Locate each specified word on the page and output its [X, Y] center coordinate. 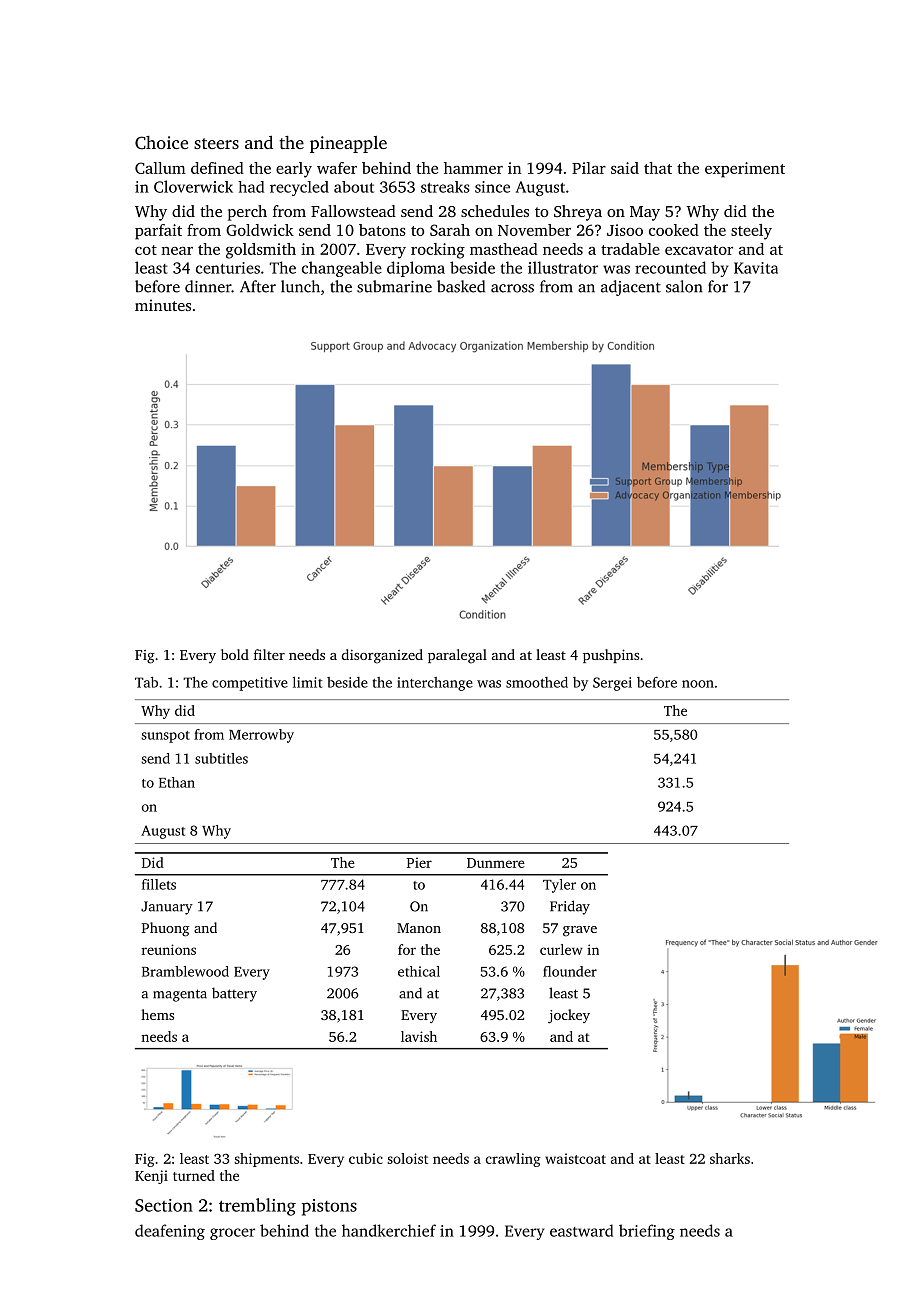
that [658, 168]
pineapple [348, 144]
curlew [561, 949]
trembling [257, 1207]
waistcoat [575, 1158]
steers [216, 143]
